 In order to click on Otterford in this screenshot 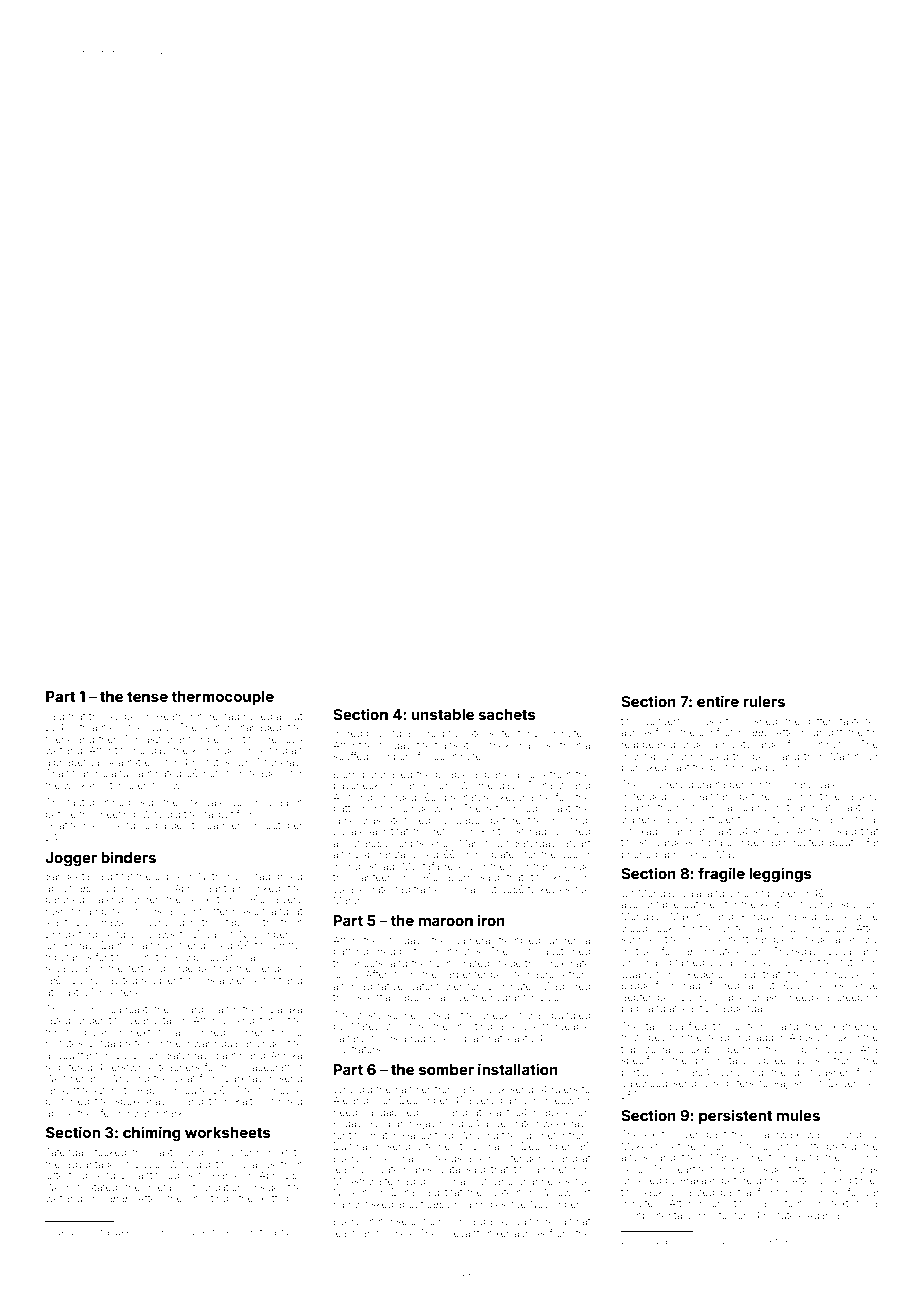, I will do `click(66, 1175)`.
